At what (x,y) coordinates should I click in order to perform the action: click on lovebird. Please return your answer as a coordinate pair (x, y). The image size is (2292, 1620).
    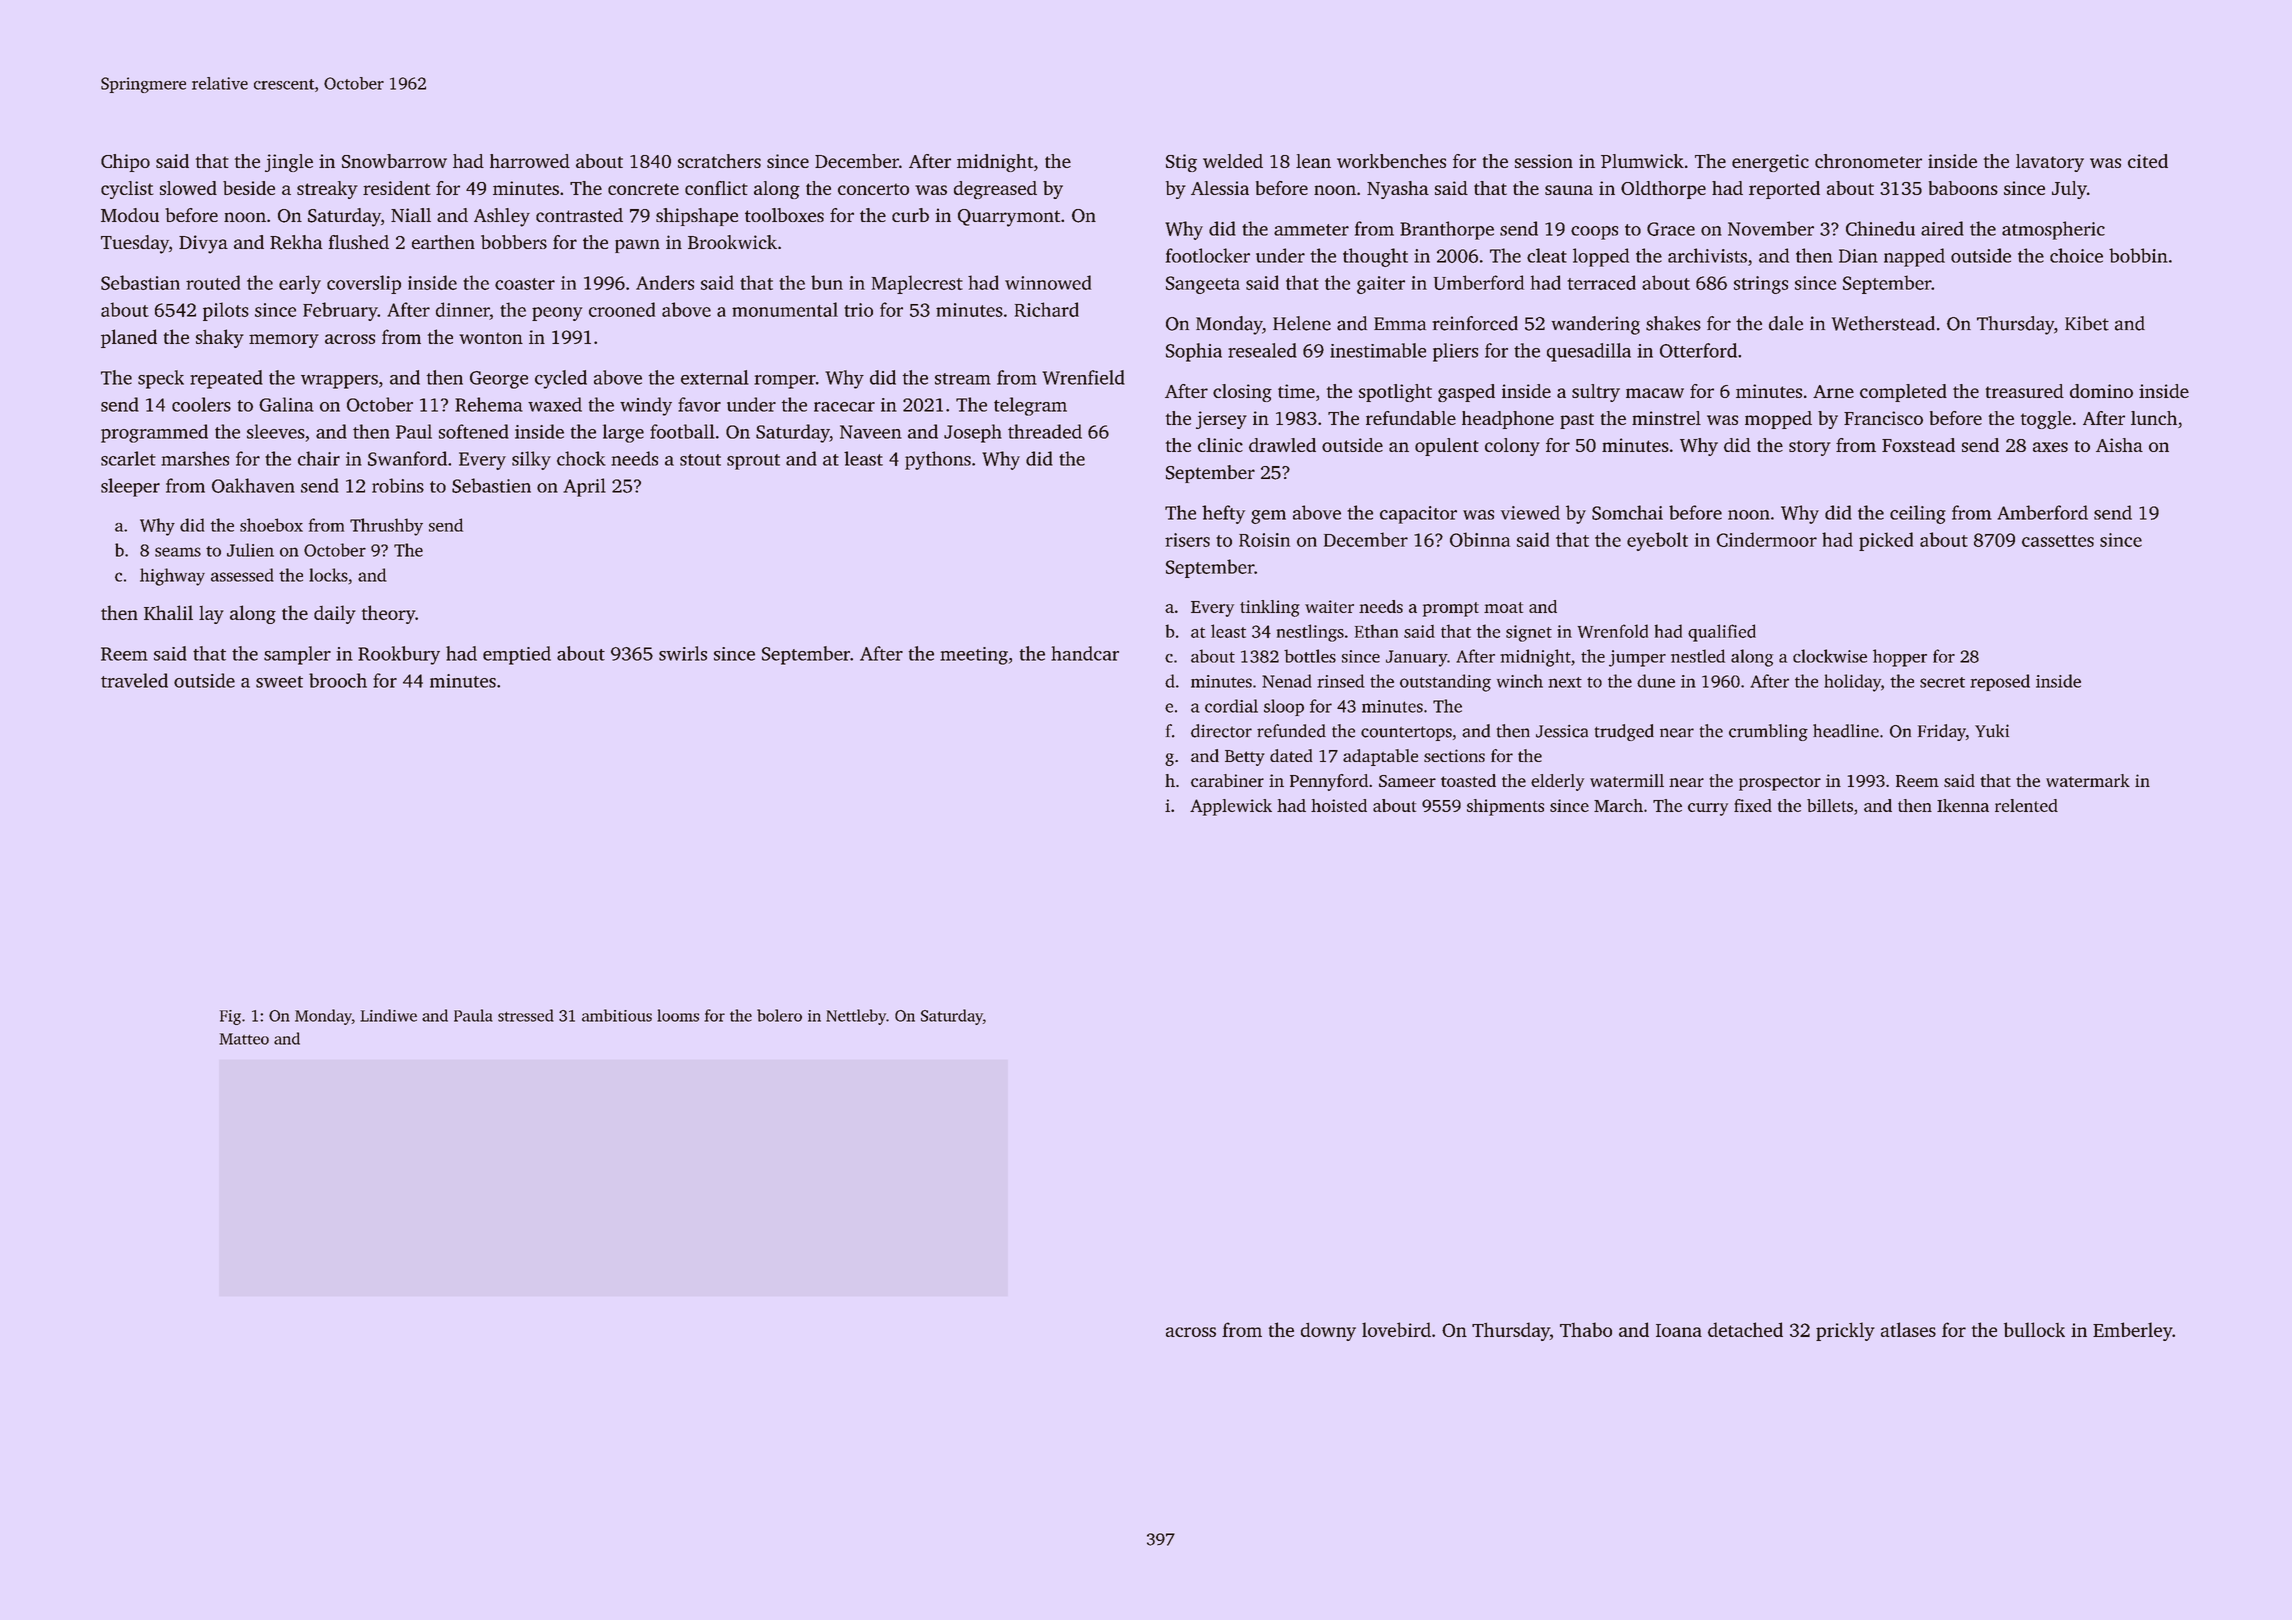
    Looking at the image, I should click on (1396, 1329).
